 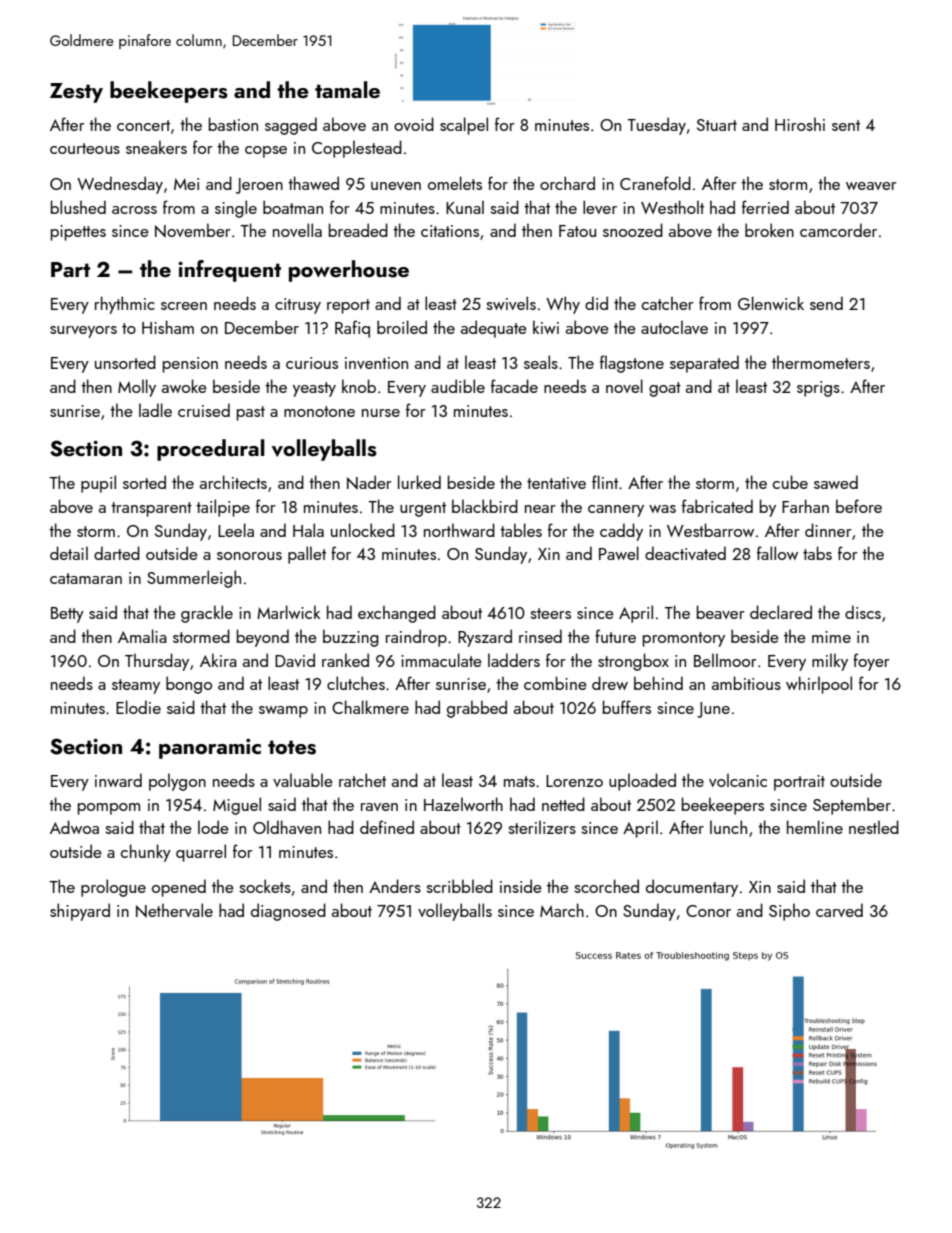 I want to click on surveyors, so click(x=83, y=332).
